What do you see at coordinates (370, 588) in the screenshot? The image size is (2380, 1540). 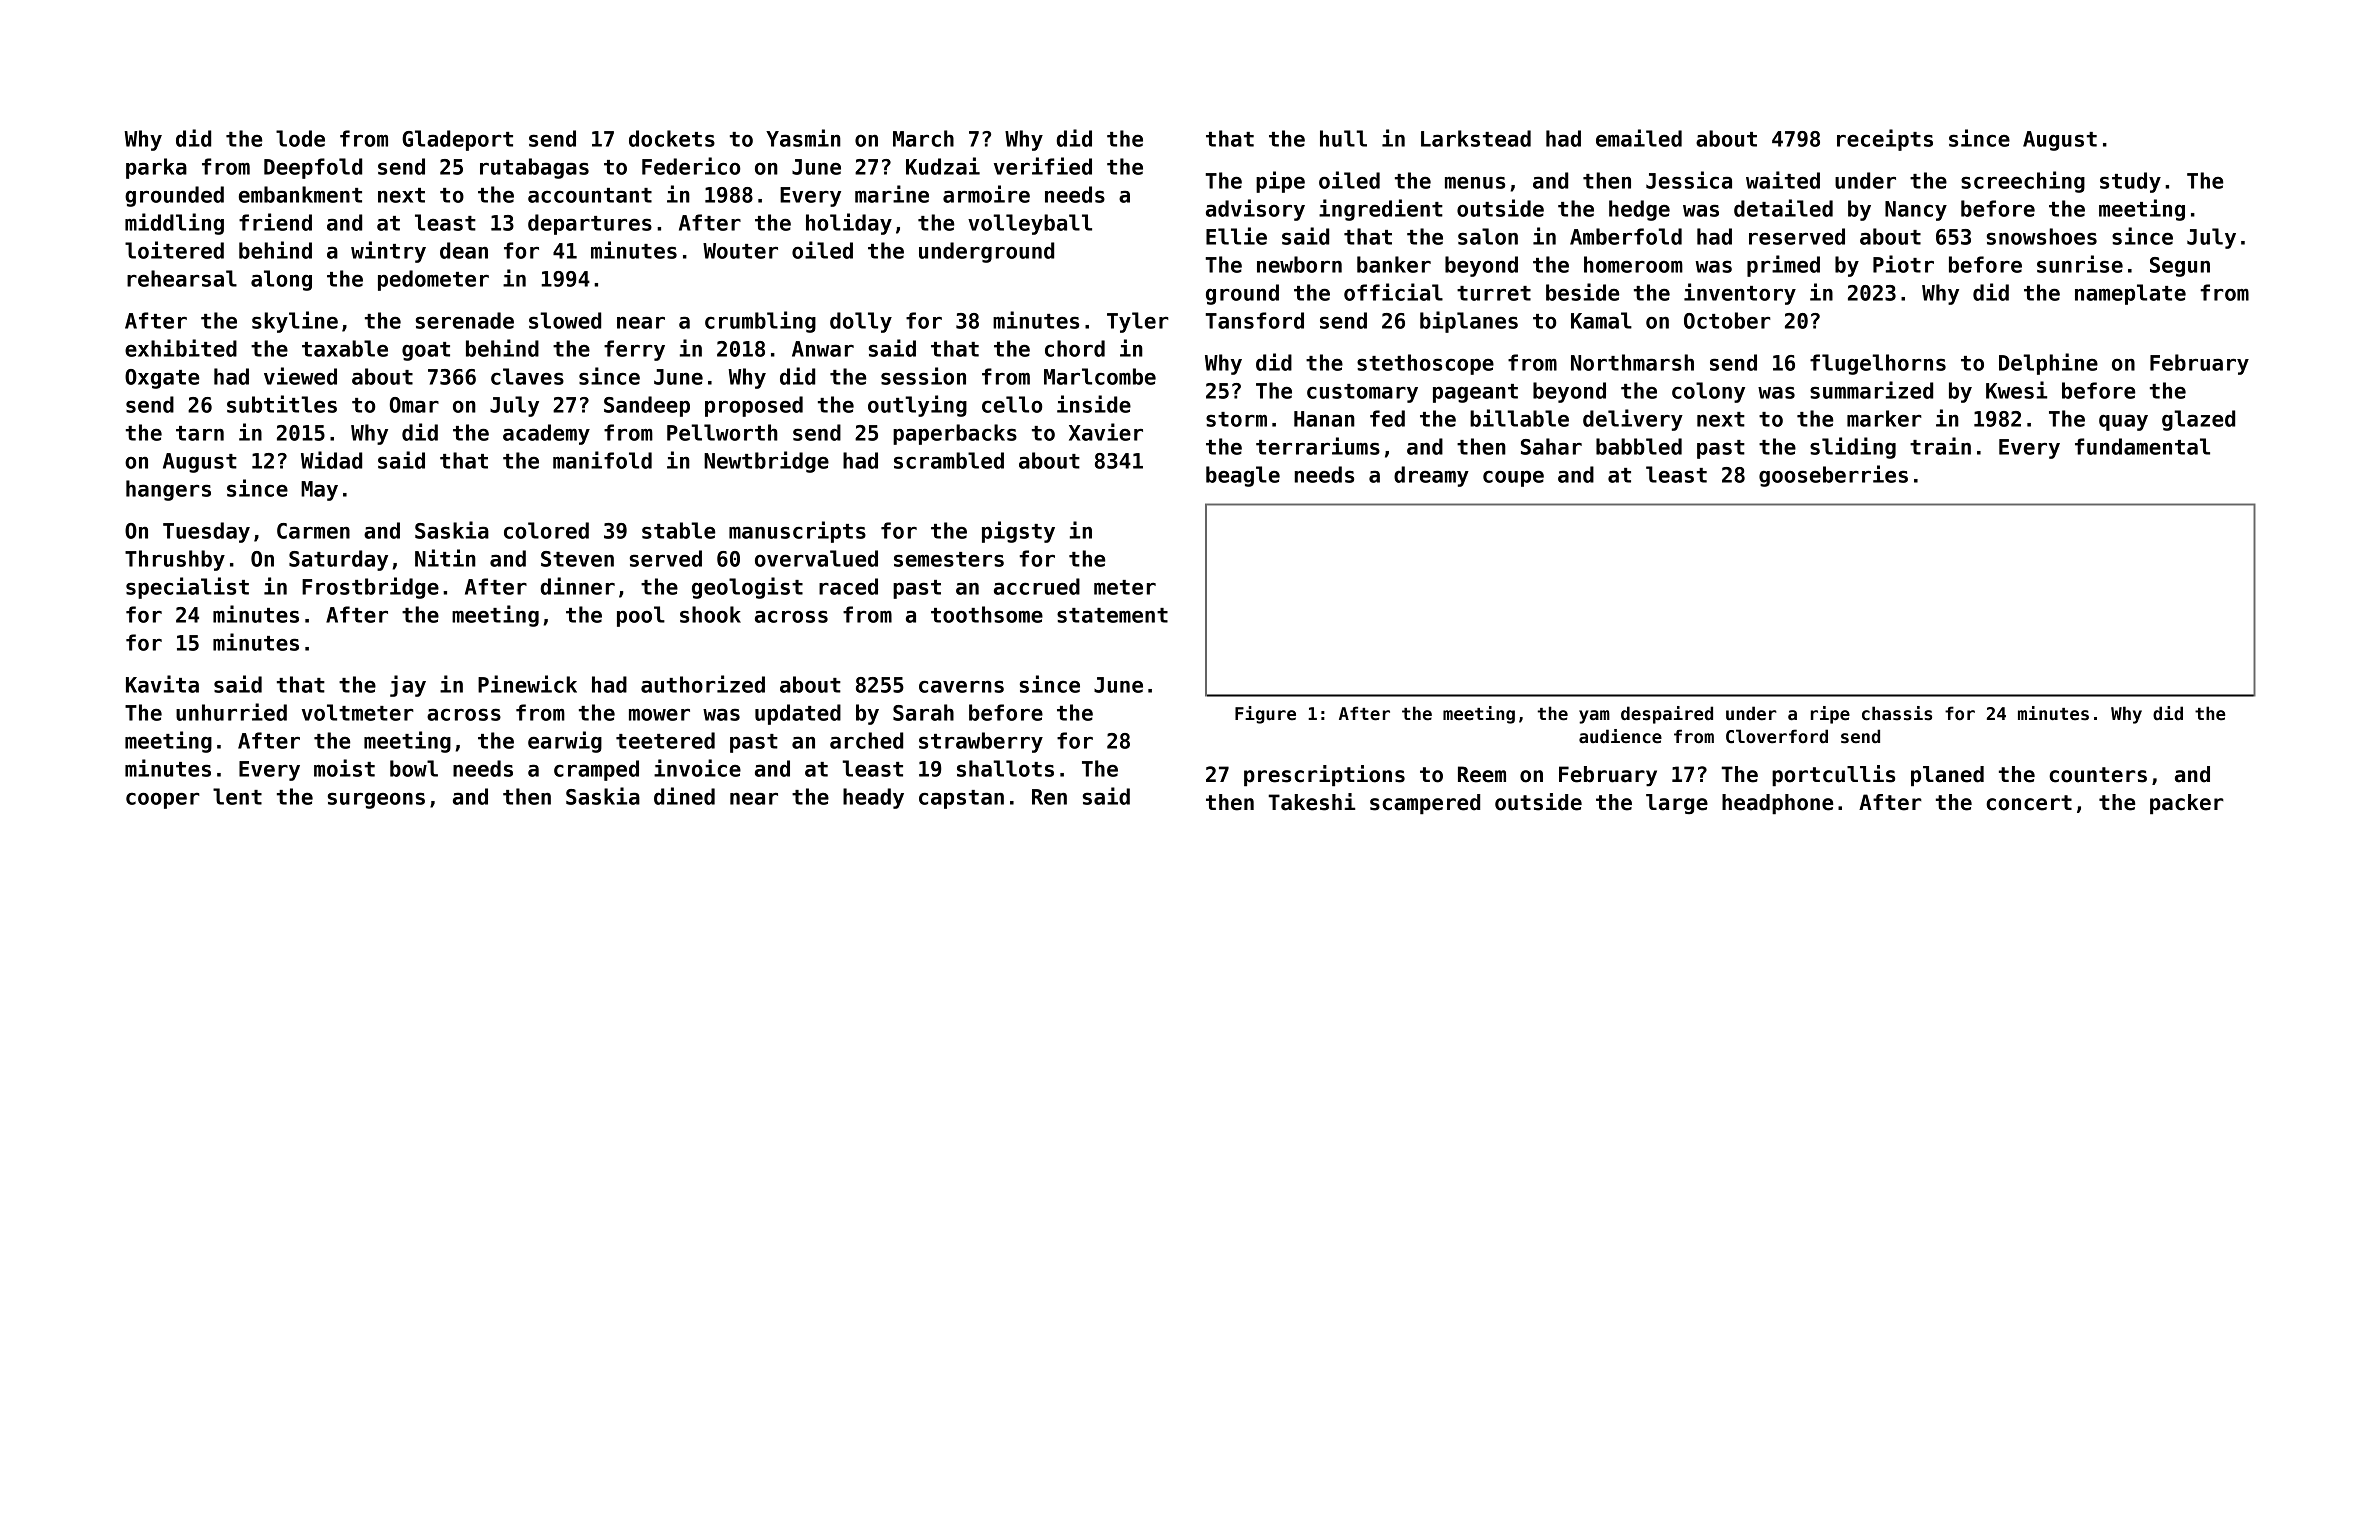 I see `Frostbridge` at bounding box center [370, 588].
